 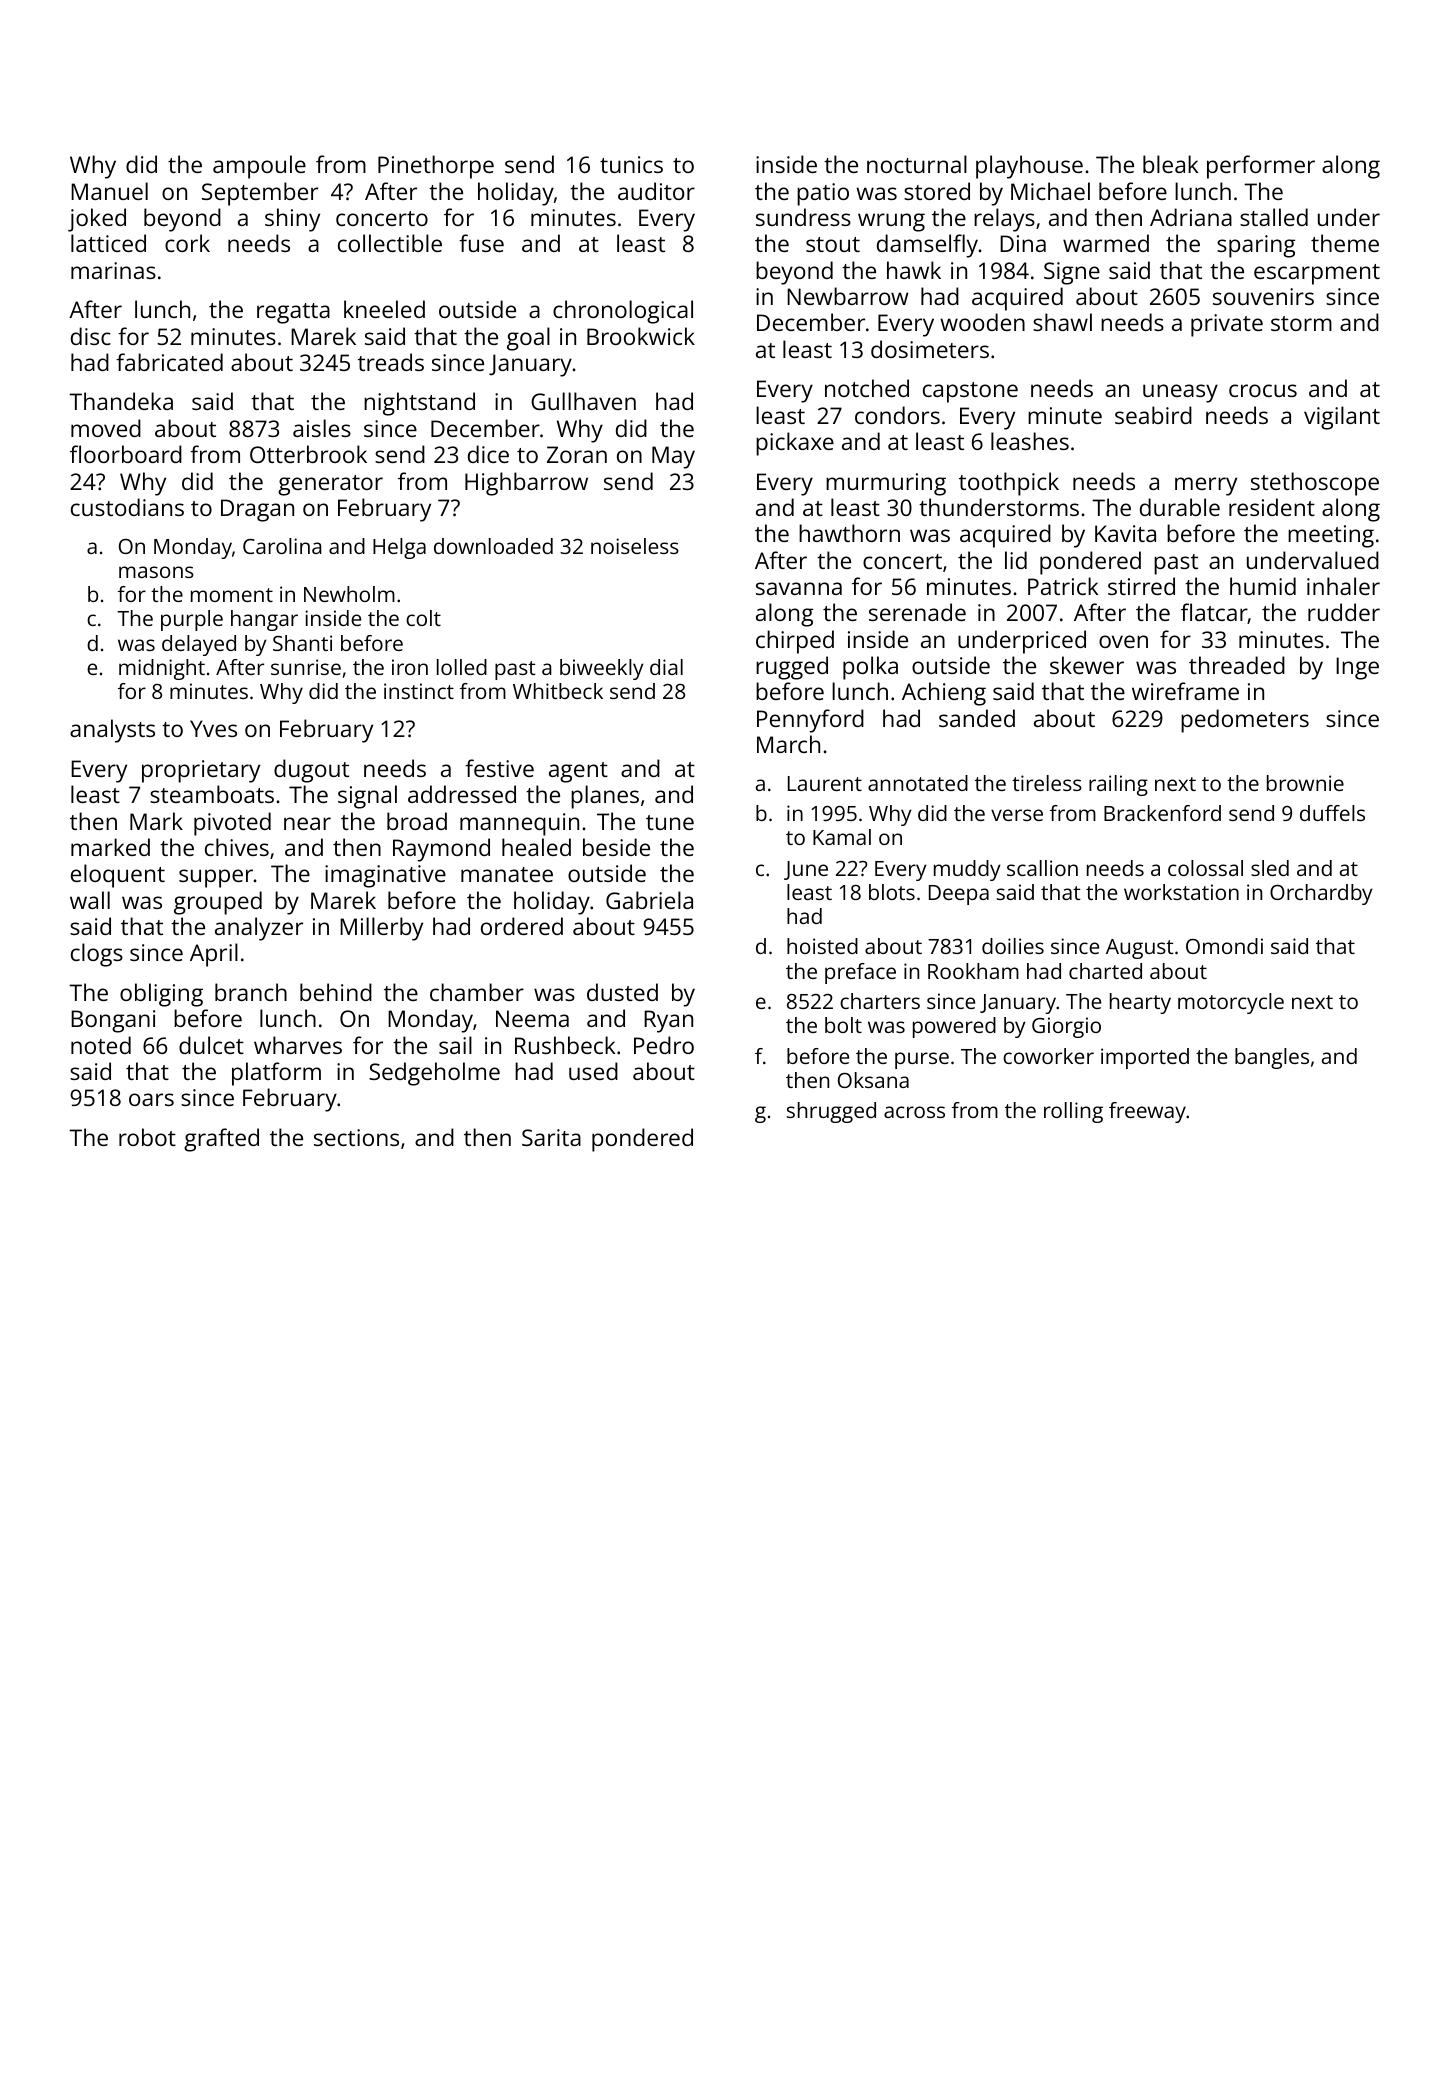 I want to click on serenade, so click(x=917, y=612).
